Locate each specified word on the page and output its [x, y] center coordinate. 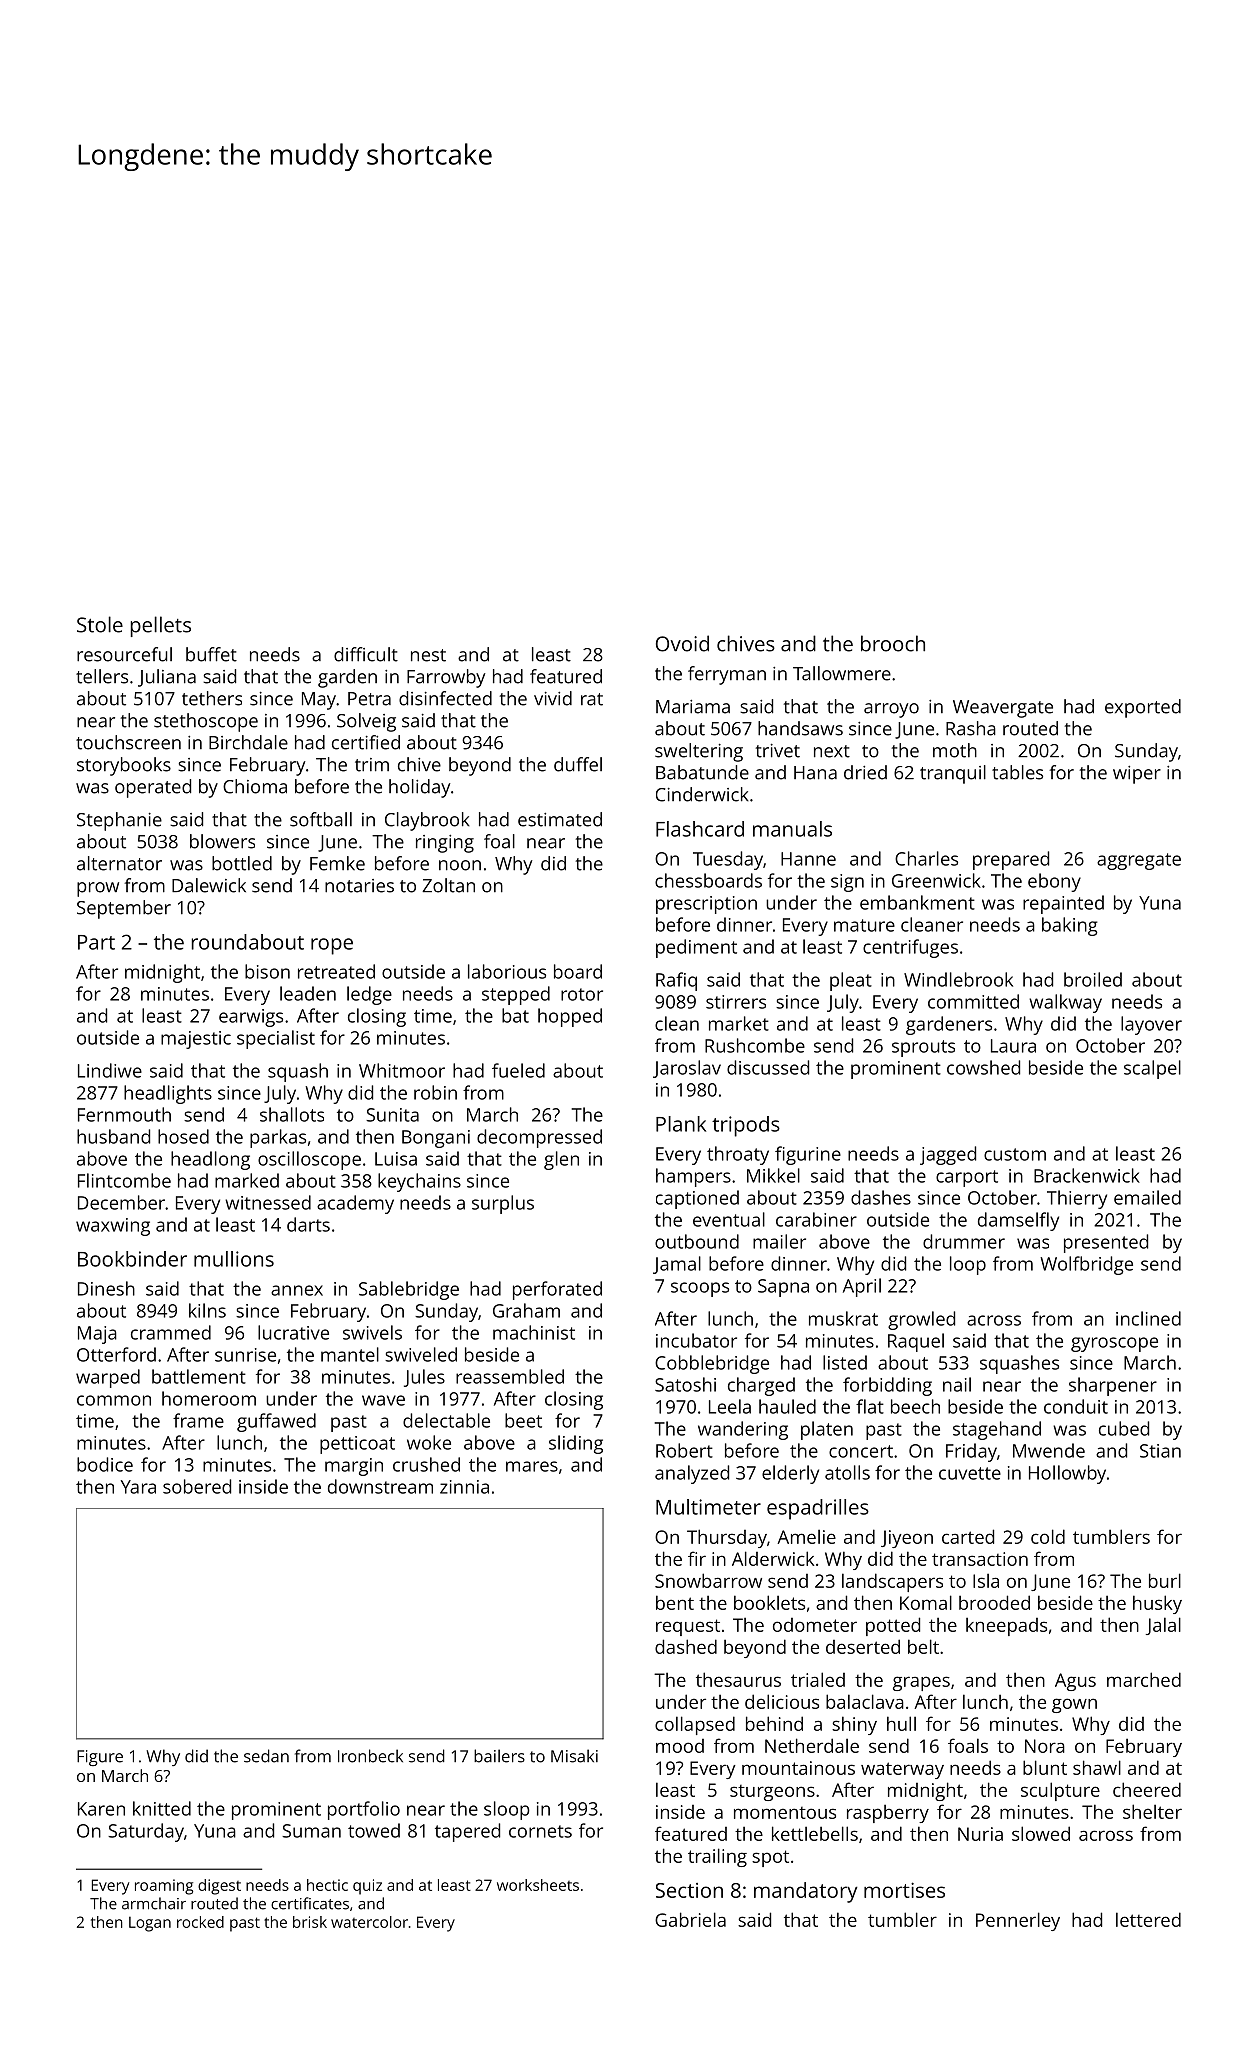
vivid [553, 698]
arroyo [891, 710]
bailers [499, 1756]
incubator [696, 1340]
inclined [1148, 1318]
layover [1151, 1025]
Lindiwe [110, 1070]
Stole [100, 624]
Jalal [1163, 1626]
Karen [101, 1809]
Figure [100, 1758]
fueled [518, 1070]
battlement [199, 1376]
